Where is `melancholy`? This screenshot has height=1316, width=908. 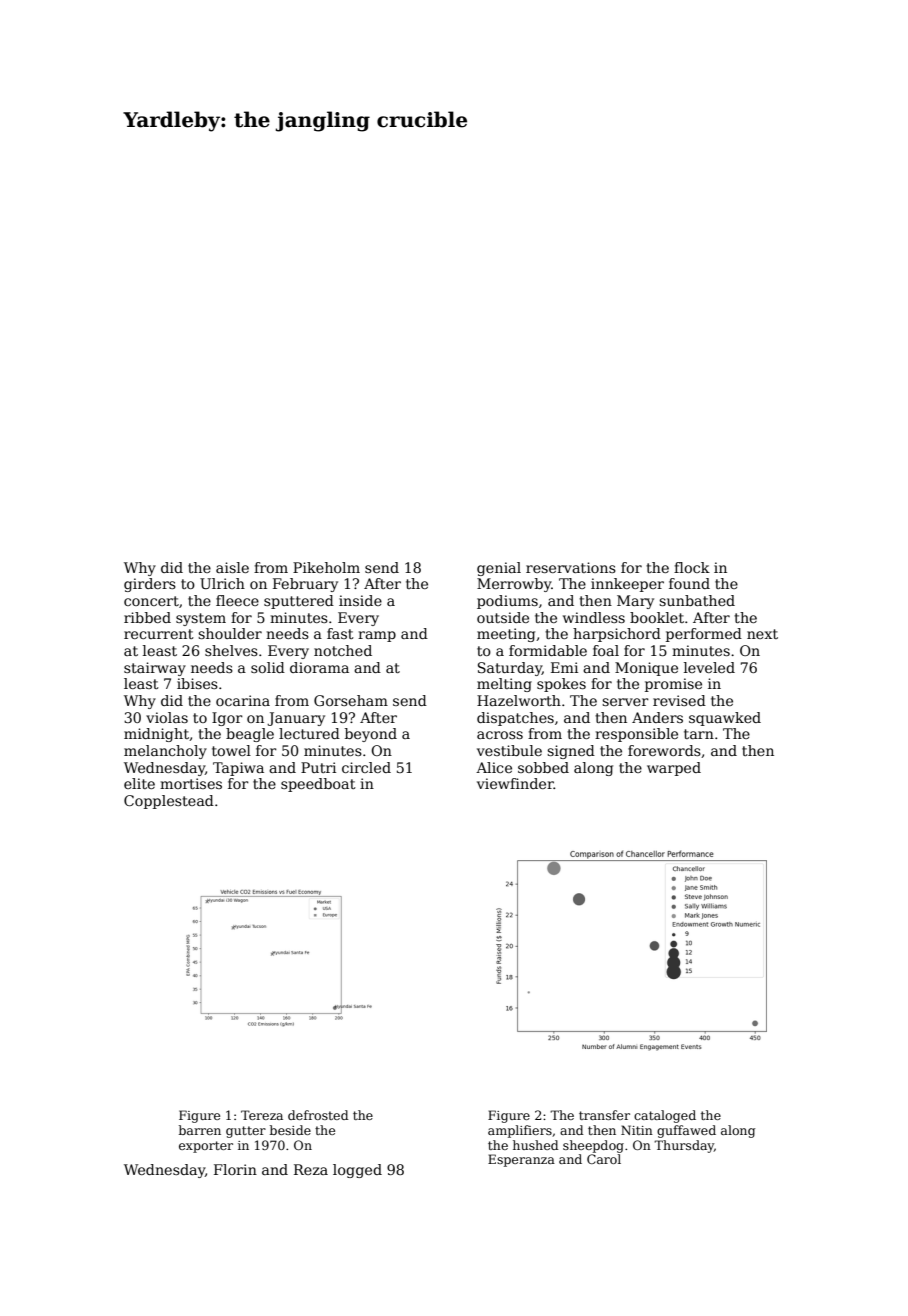 melancholy is located at coordinates (165, 752).
